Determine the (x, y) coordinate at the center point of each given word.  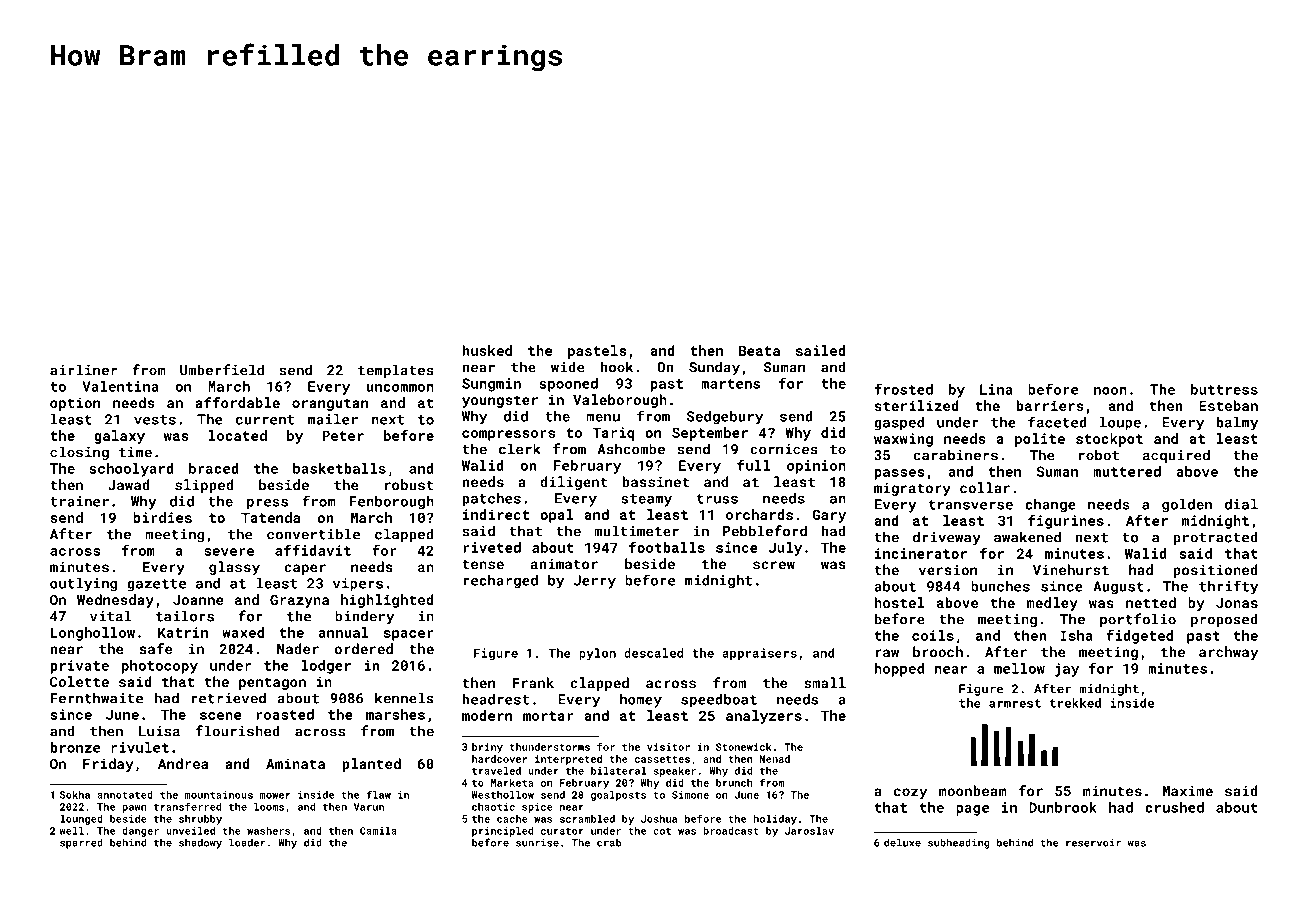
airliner (83, 370)
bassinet (655, 482)
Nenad (775, 759)
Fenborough (391, 503)
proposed (1224, 620)
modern (487, 715)
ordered (363, 648)
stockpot (1109, 440)
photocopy (160, 667)
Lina (996, 389)
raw (887, 653)
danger (140, 832)
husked (487, 350)
